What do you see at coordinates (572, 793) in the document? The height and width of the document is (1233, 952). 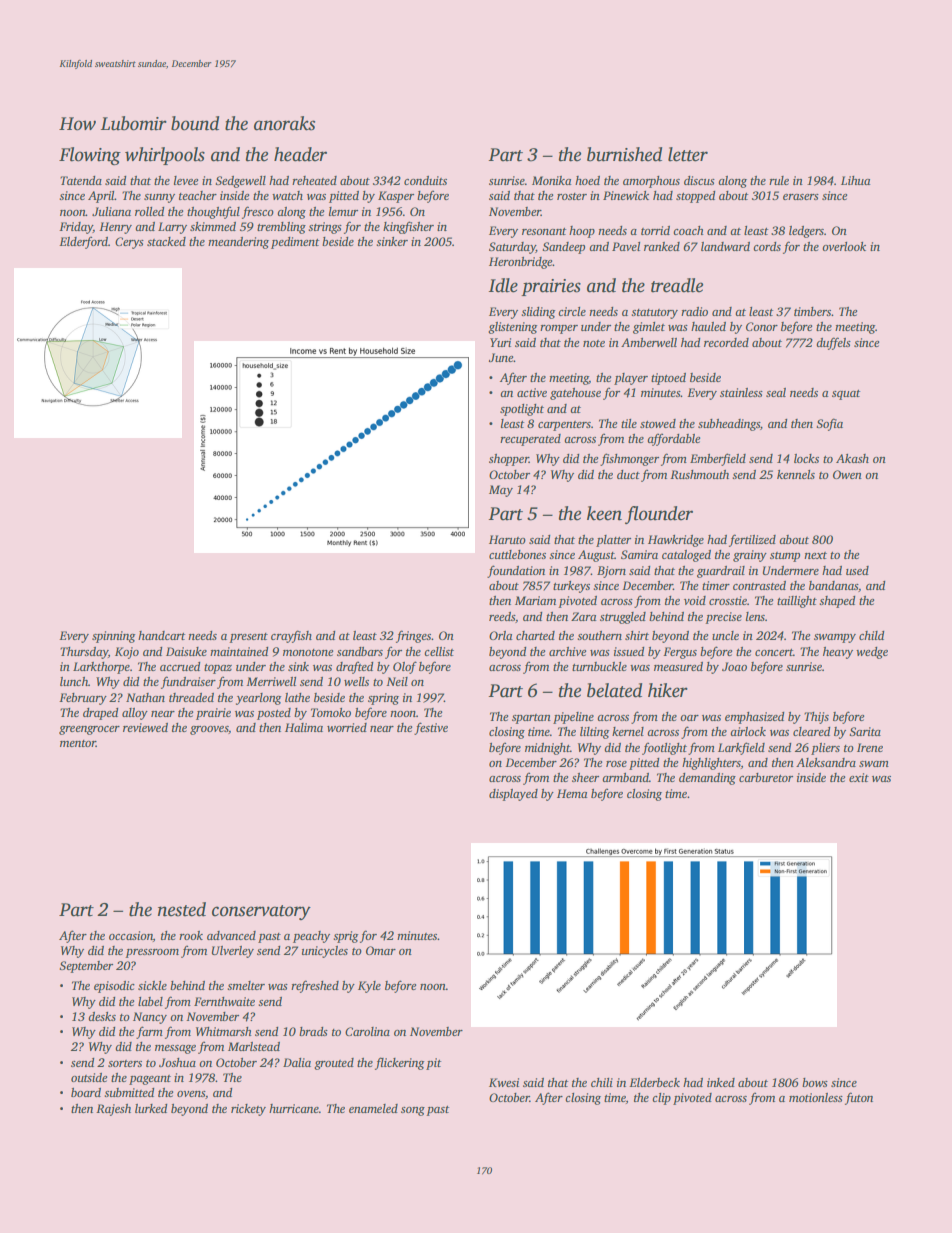 I see `Hema` at bounding box center [572, 793].
